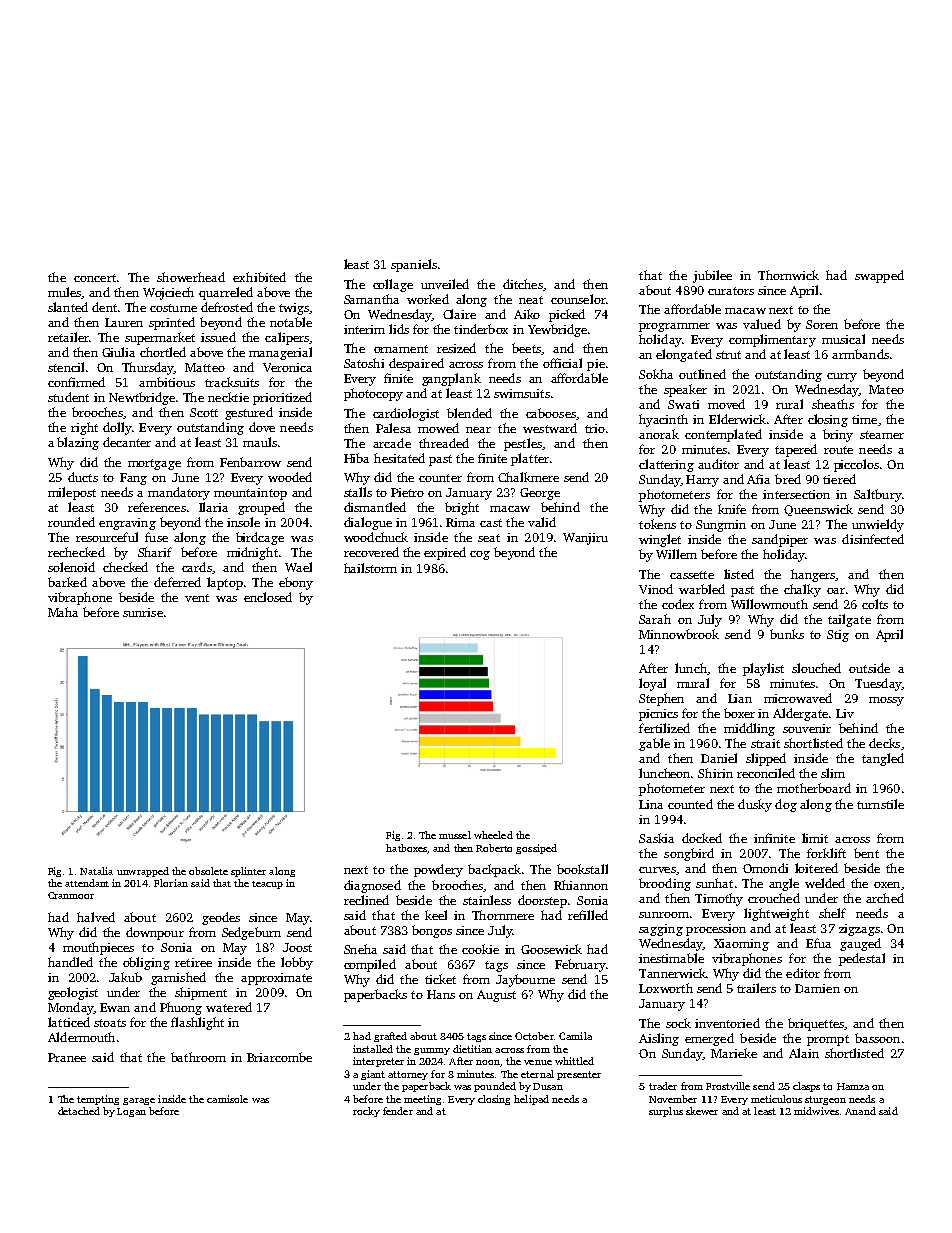  Describe the element at coordinates (87, 883) in the screenshot. I see `attendant` at that location.
